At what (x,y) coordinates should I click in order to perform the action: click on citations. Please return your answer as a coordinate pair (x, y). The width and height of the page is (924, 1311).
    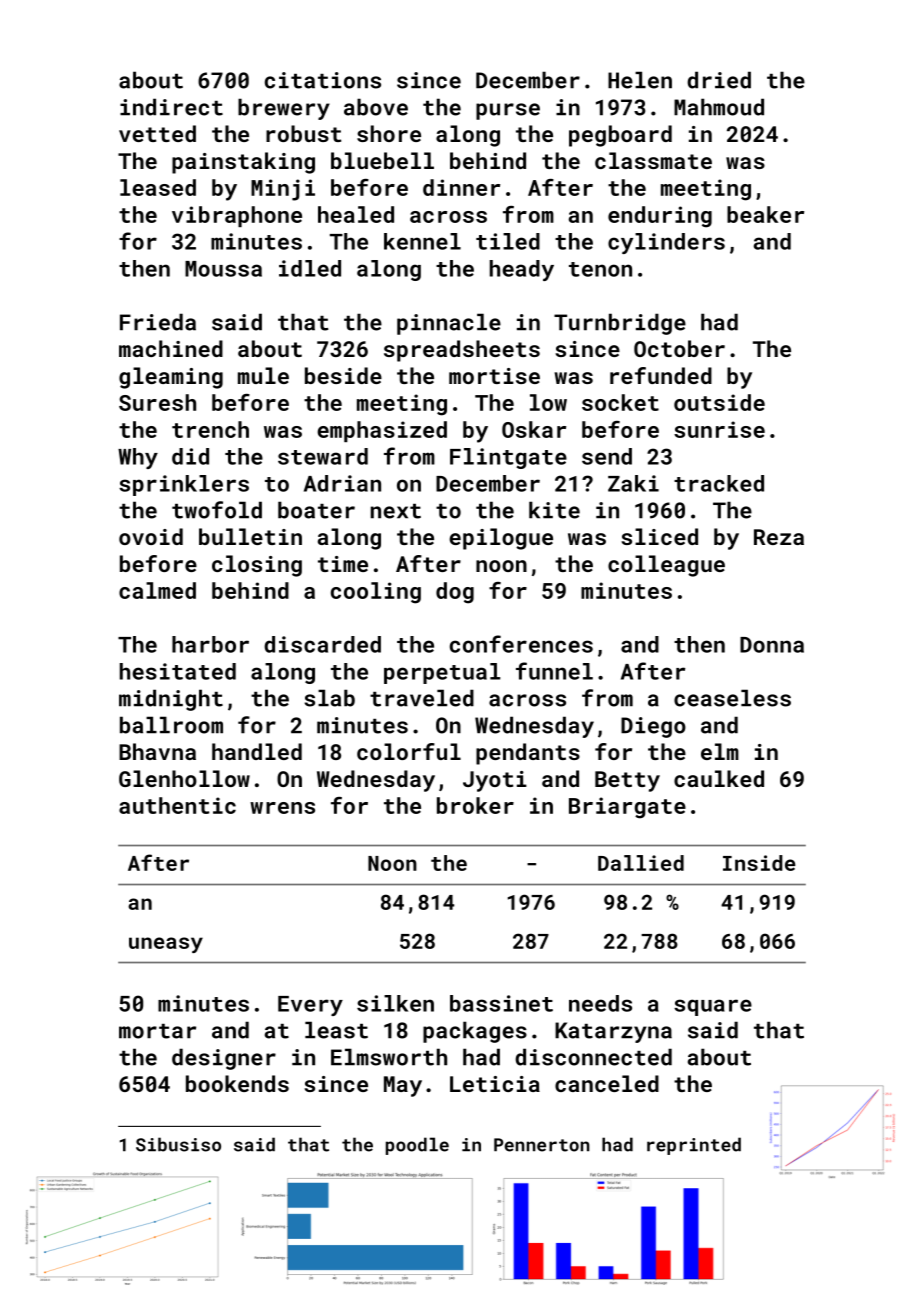
    Looking at the image, I should click on (323, 80).
